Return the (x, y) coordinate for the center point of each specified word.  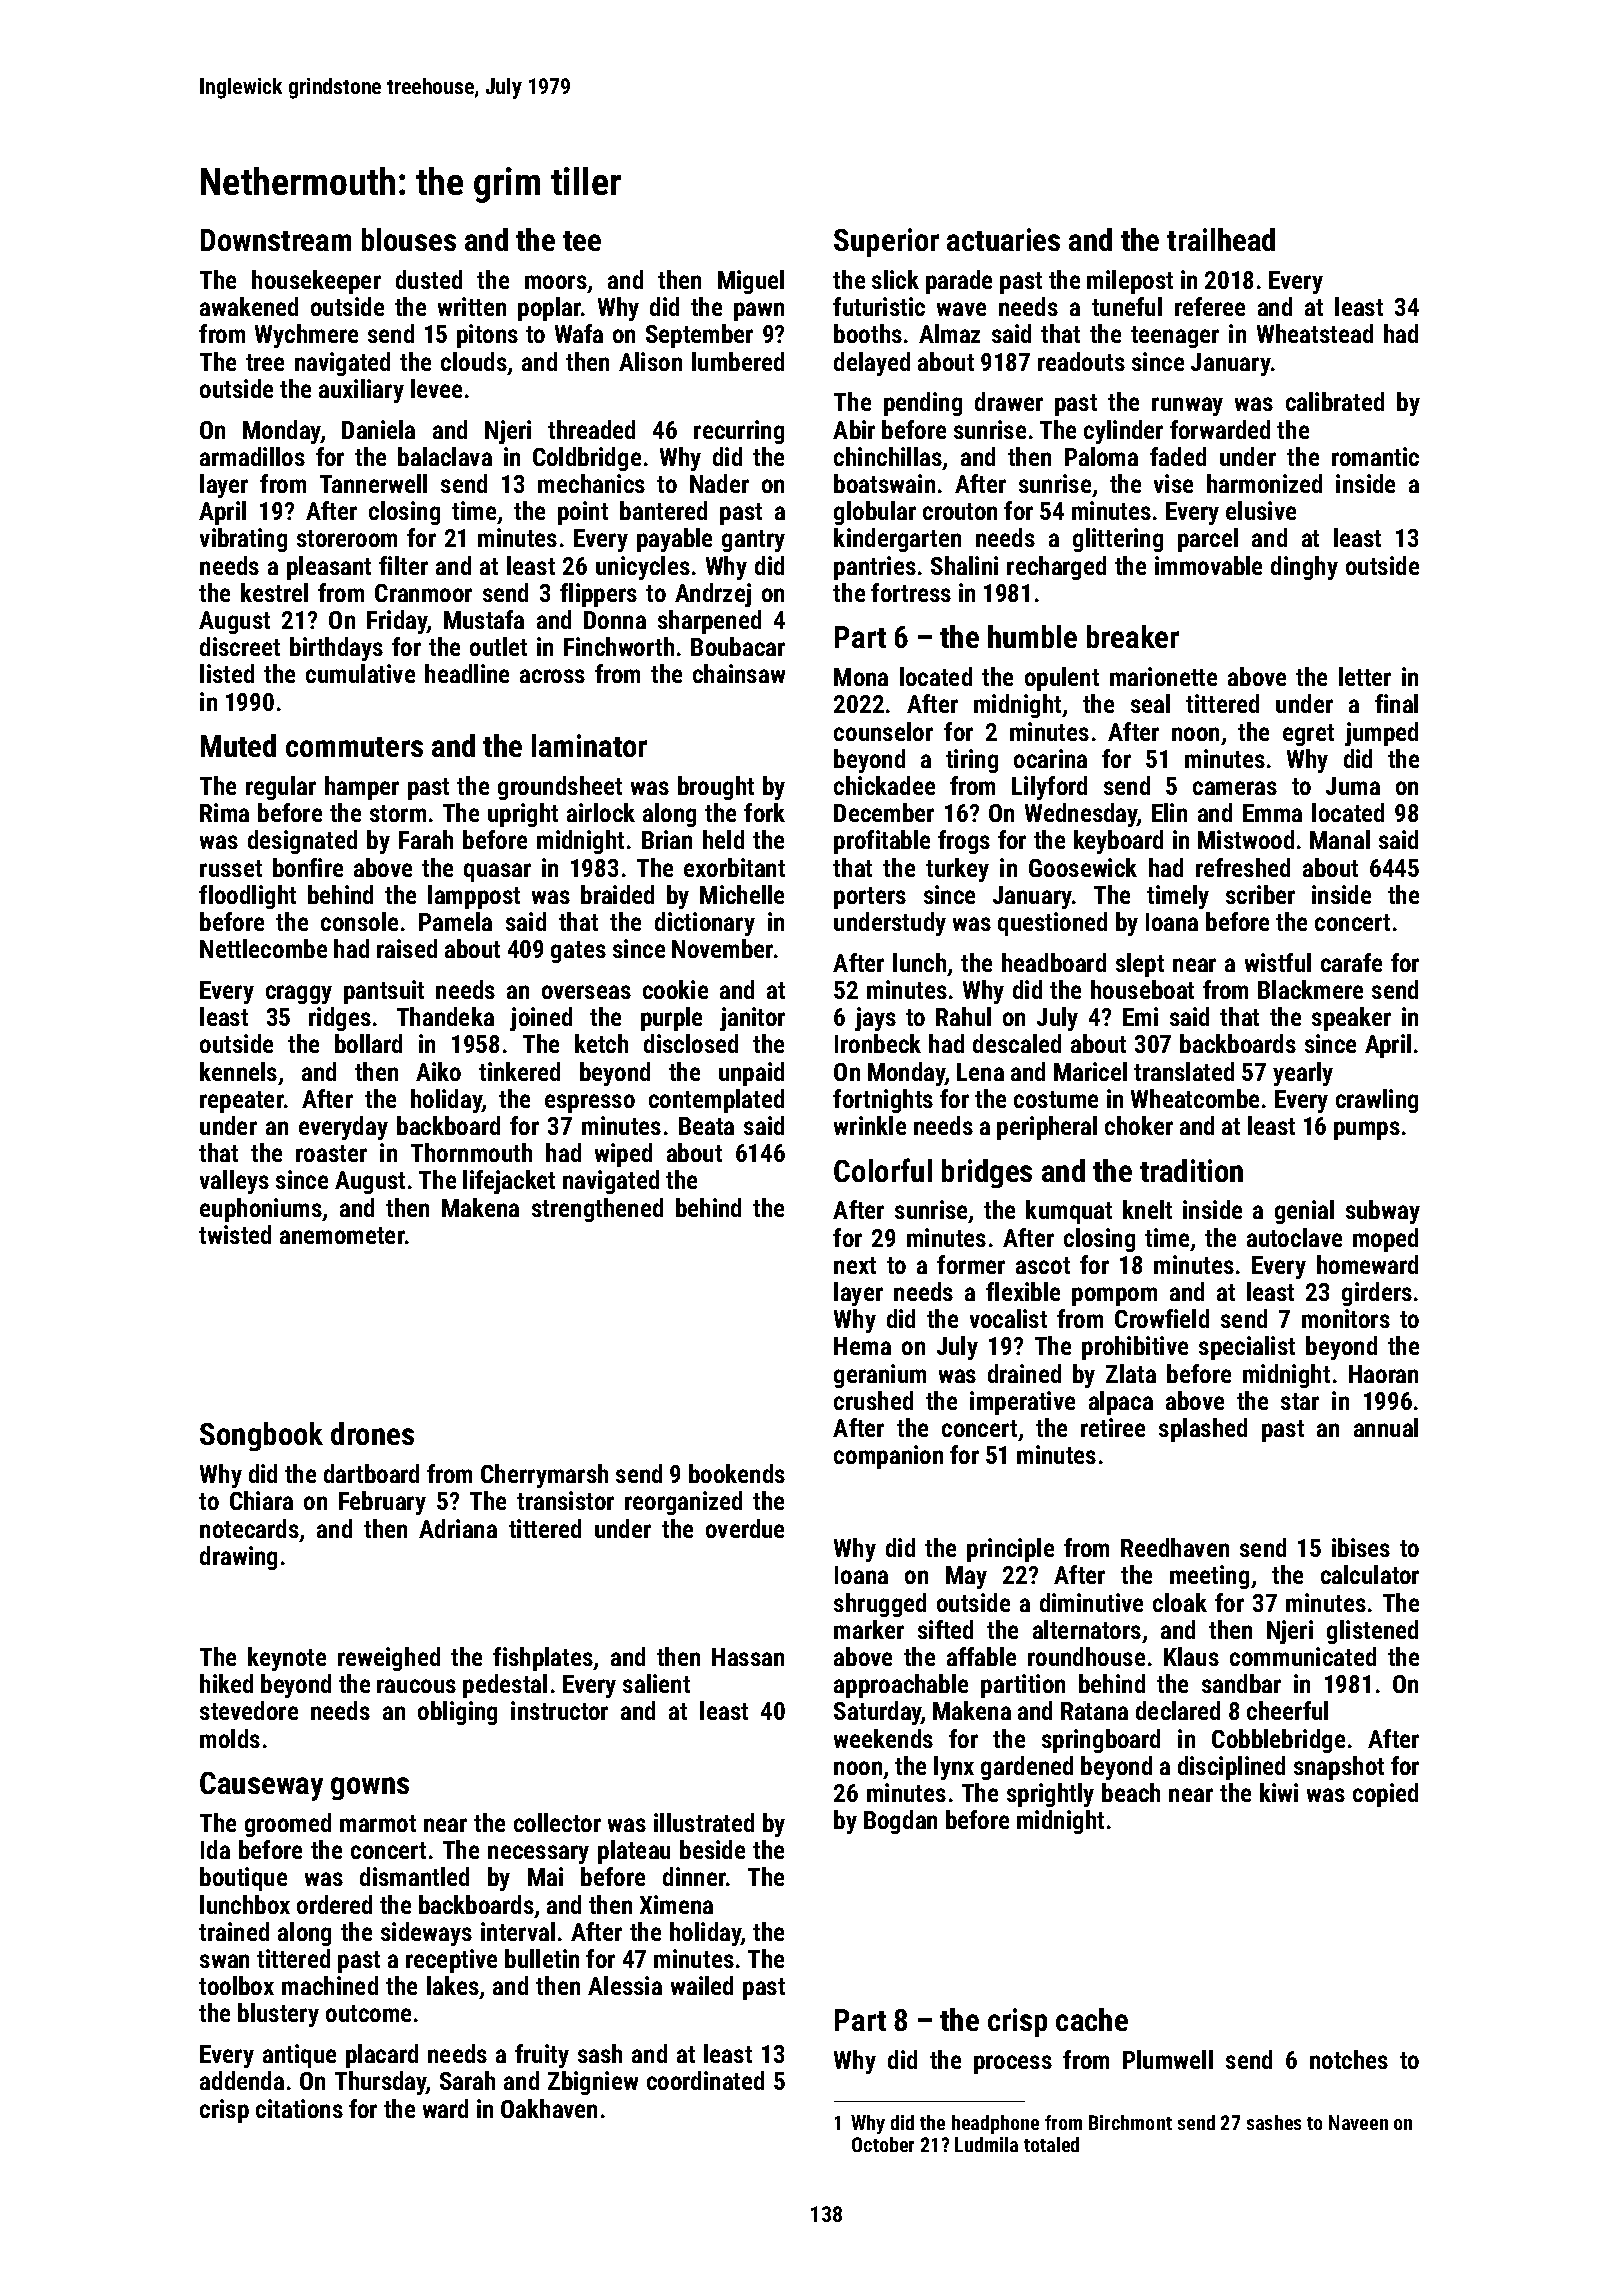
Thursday (381, 2083)
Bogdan (900, 1822)
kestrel (274, 592)
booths (868, 333)
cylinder (1123, 432)
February (382, 1503)
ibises (1361, 1547)
